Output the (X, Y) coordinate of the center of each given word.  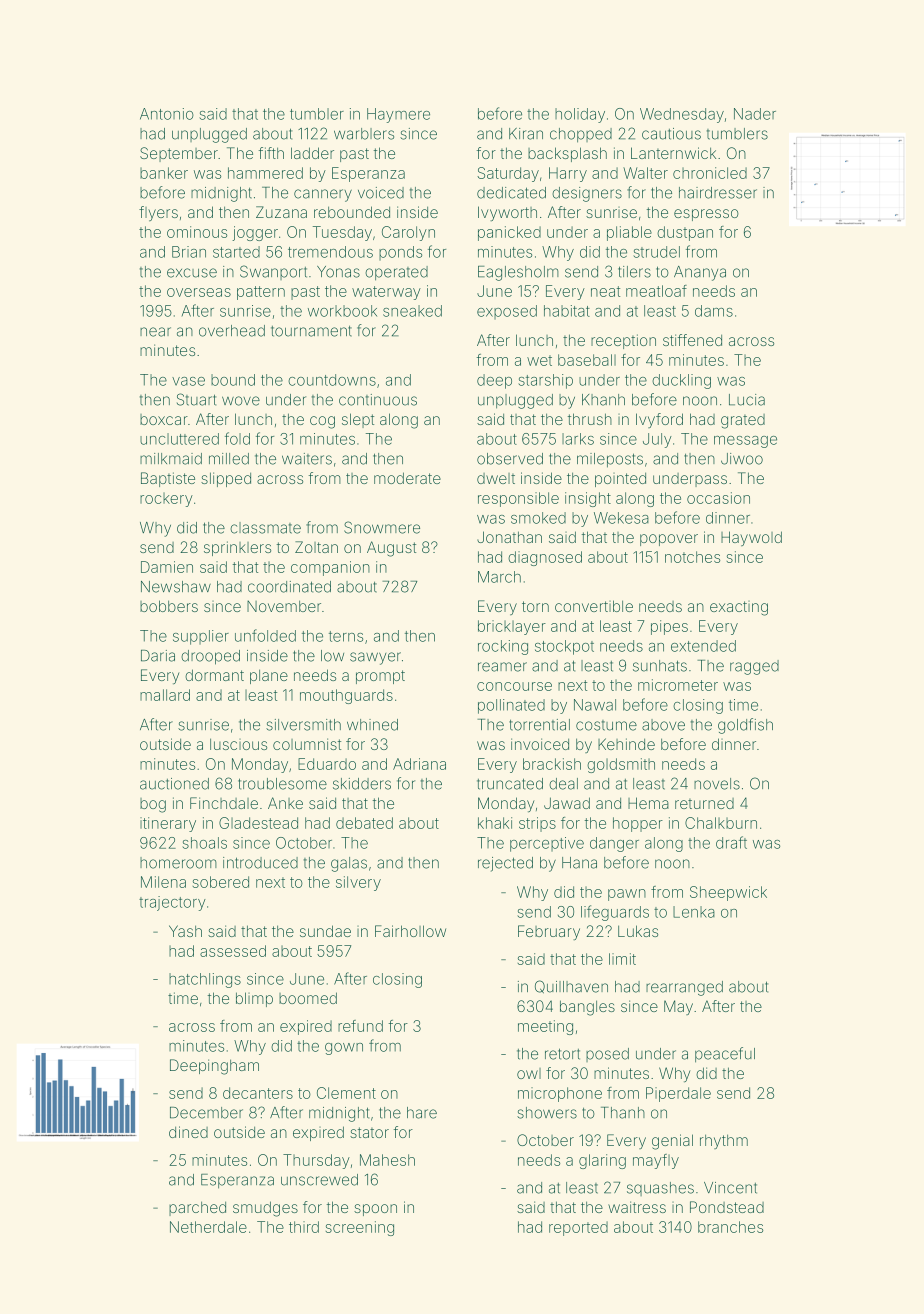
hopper (638, 824)
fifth (271, 153)
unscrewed (319, 1180)
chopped (581, 135)
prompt (380, 677)
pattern (261, 293)
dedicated (511, 193)
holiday (580, 115)
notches (692, 557)
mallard (165, 695)
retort (562, 1054)
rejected (505, 864)
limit (622, 959)
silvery (358, 883)
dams (714, 311)
